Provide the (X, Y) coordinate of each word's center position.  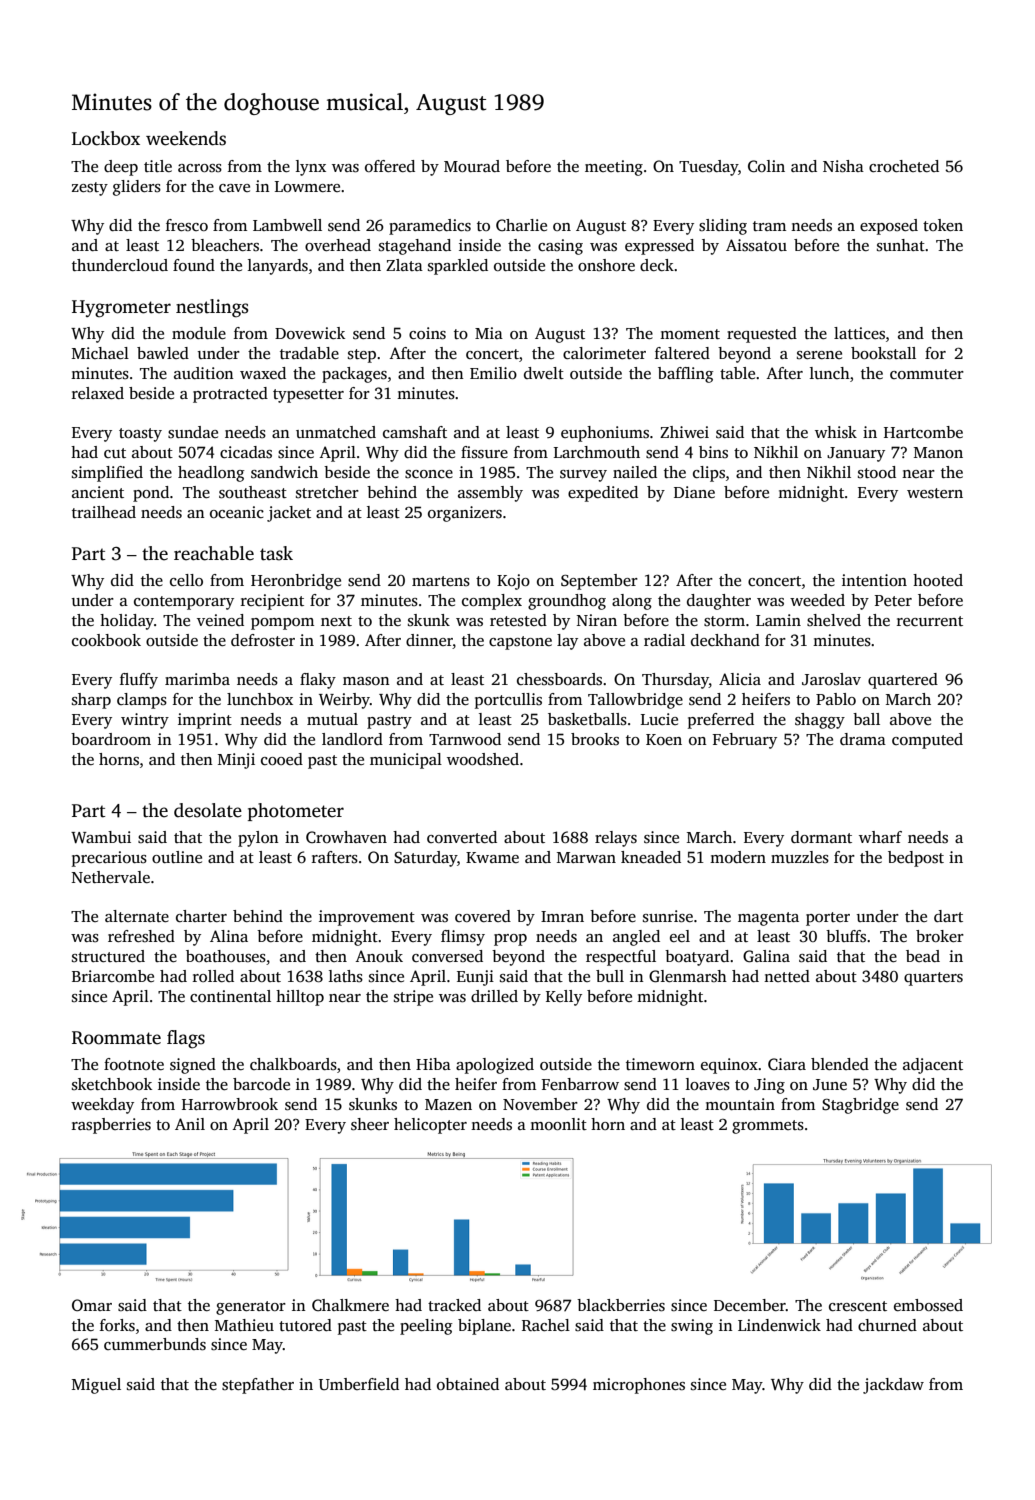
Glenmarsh (688, 976)
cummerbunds (155, 1344)
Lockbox (106, 138)
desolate (208, 810)
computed (927, 741)
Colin (766, 166)
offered (390, 166)
